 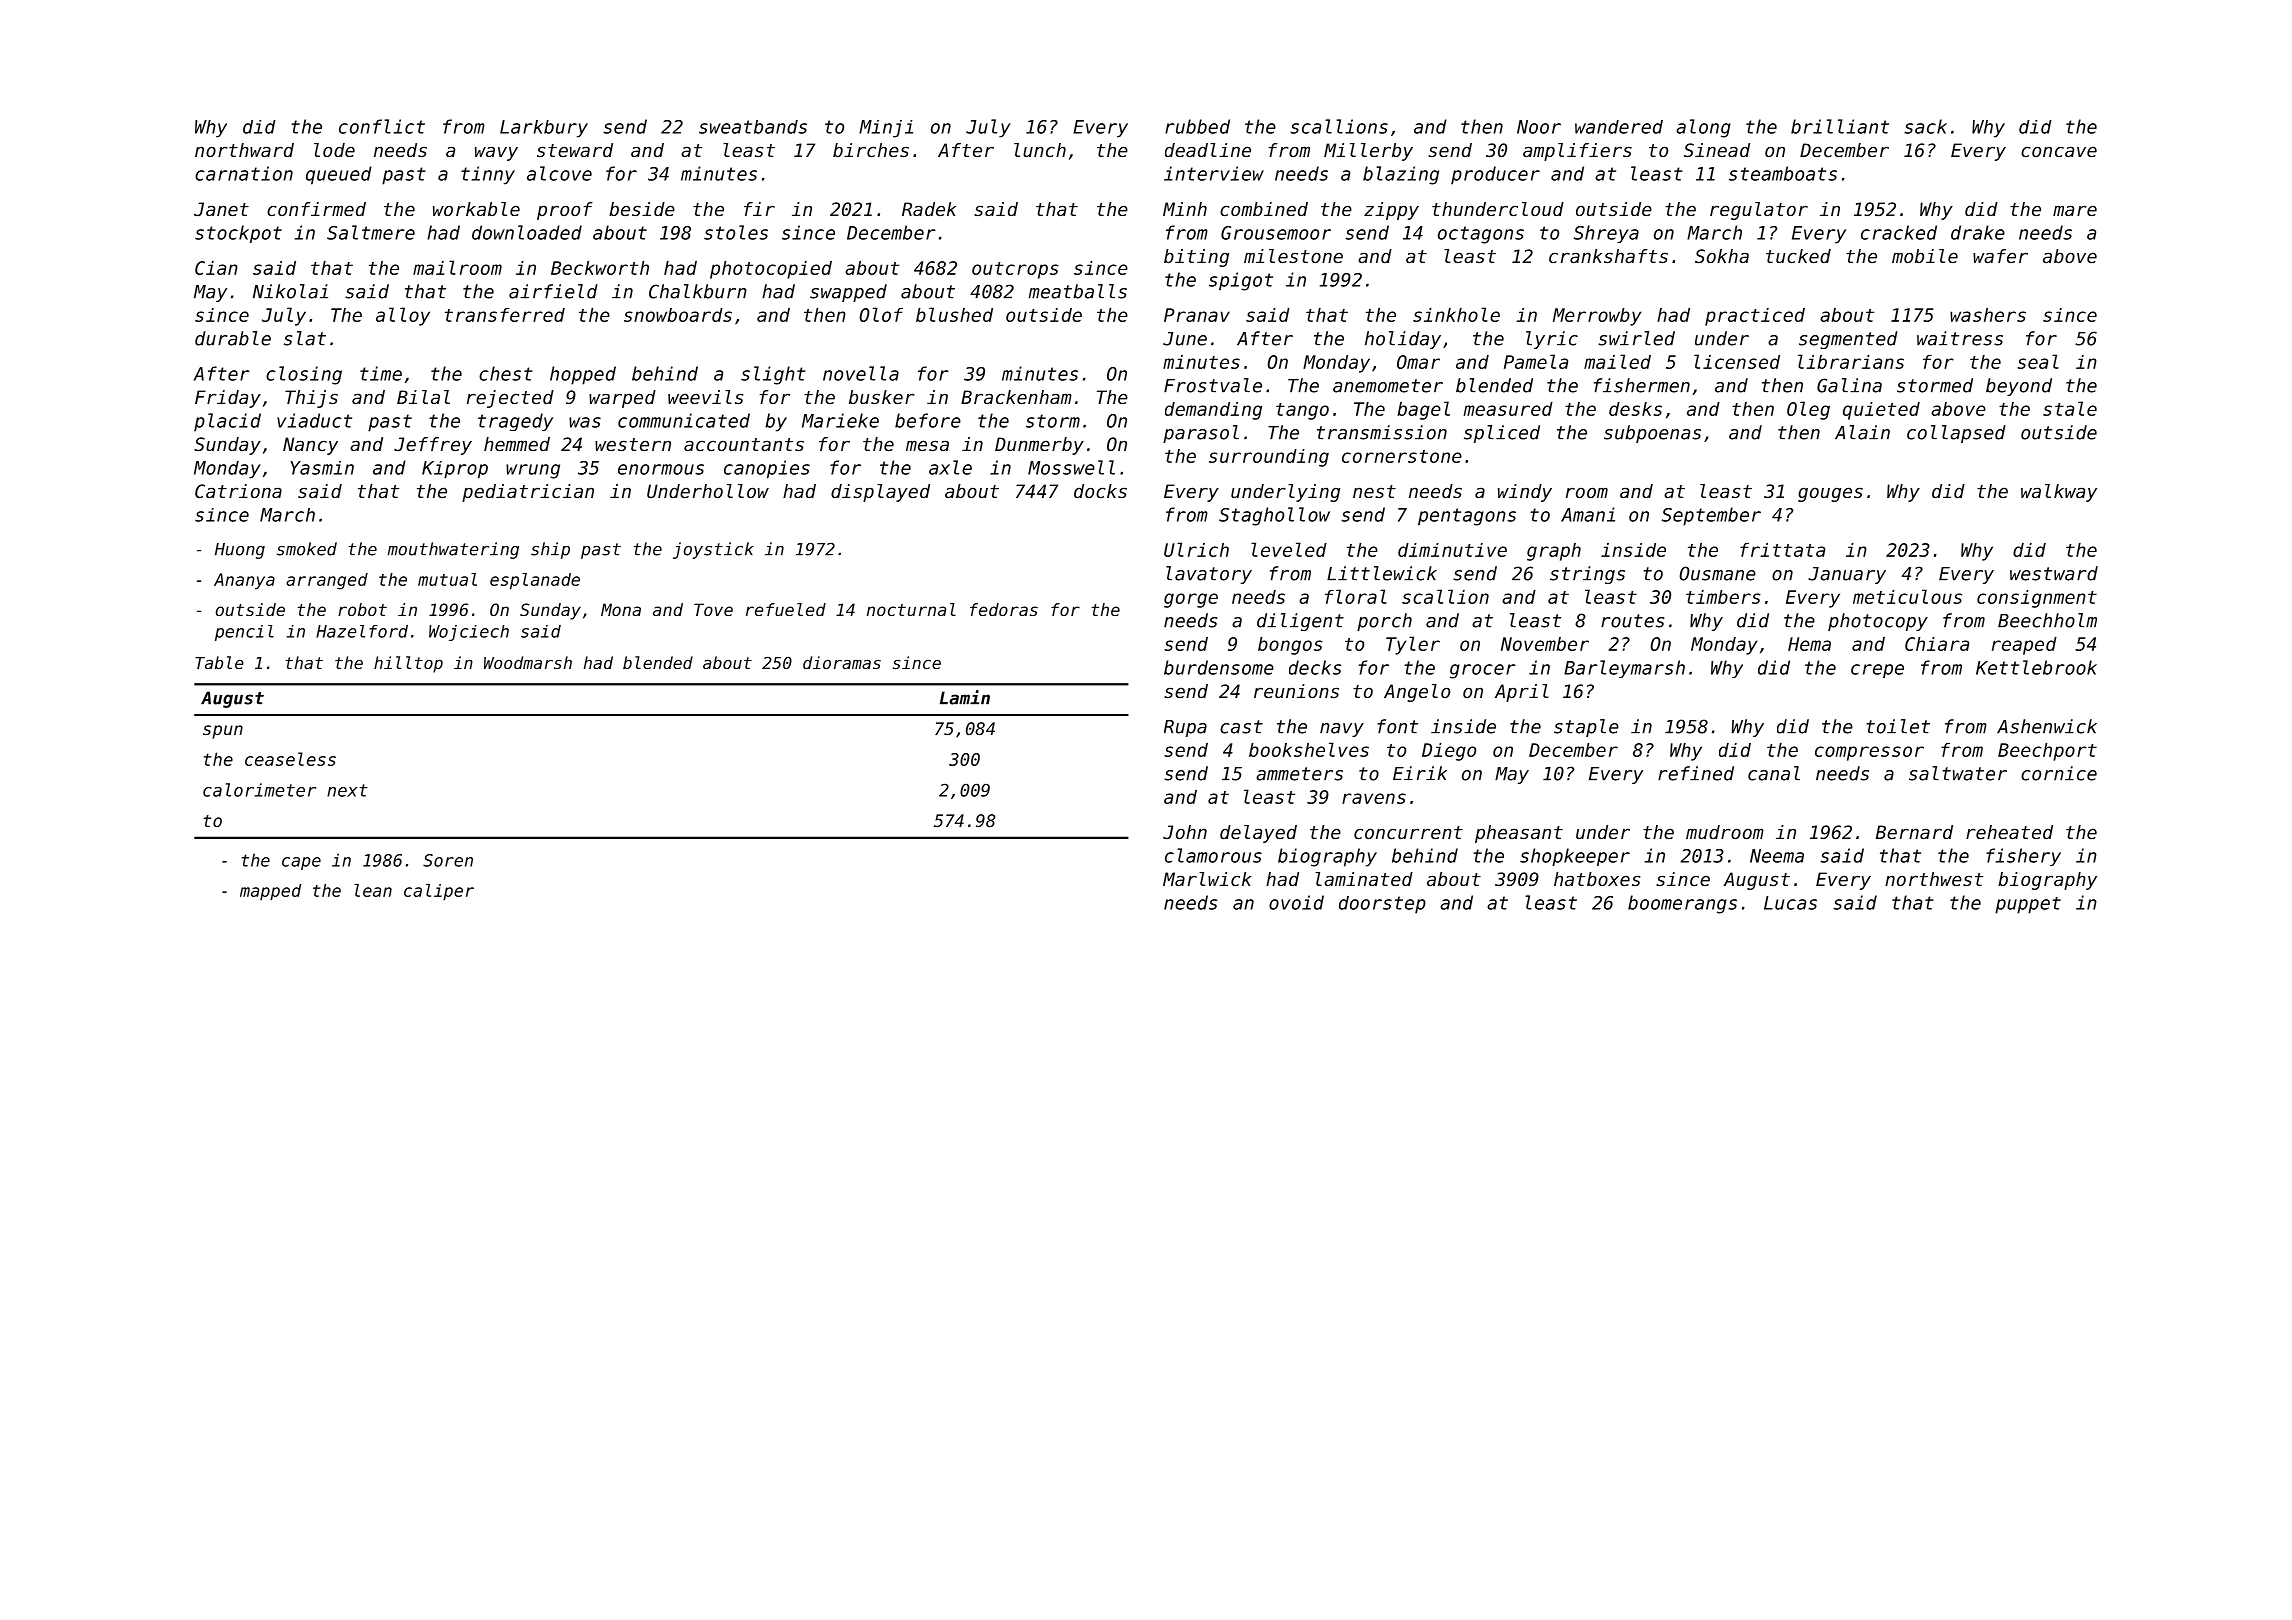 I want to click on ammeters, so click(x=1299, y=774).
